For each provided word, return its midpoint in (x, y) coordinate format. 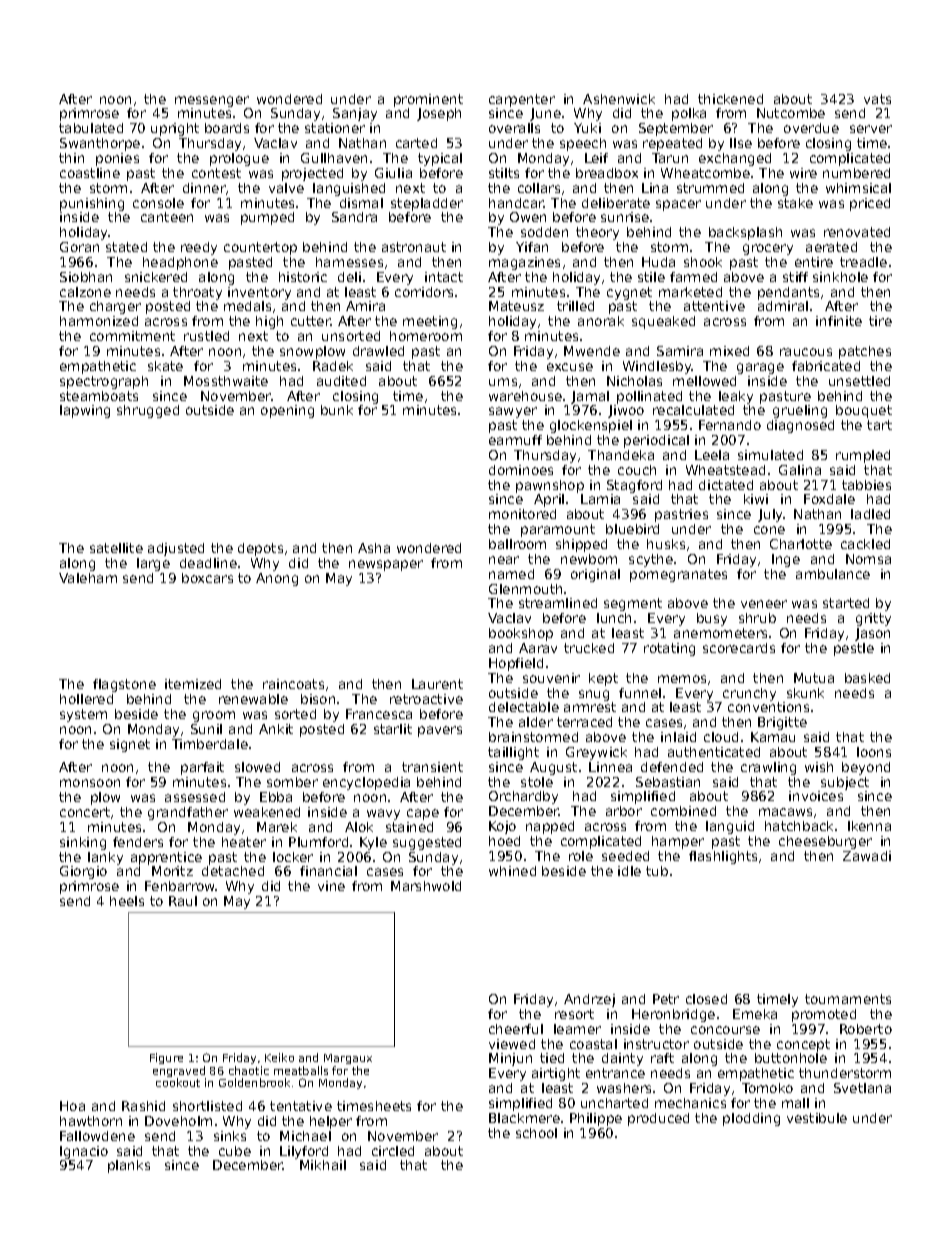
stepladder (427, 204)
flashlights (723, 857)
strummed (710, 188)
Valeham (88, 578)
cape (423, 814)
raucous (806, 352)
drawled (378, 351)
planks (129, 1166)
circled (393, 1151)
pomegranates (678, 575)
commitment (132, 336)
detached (233, 871)
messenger (212, 101)
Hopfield (516, 664)
